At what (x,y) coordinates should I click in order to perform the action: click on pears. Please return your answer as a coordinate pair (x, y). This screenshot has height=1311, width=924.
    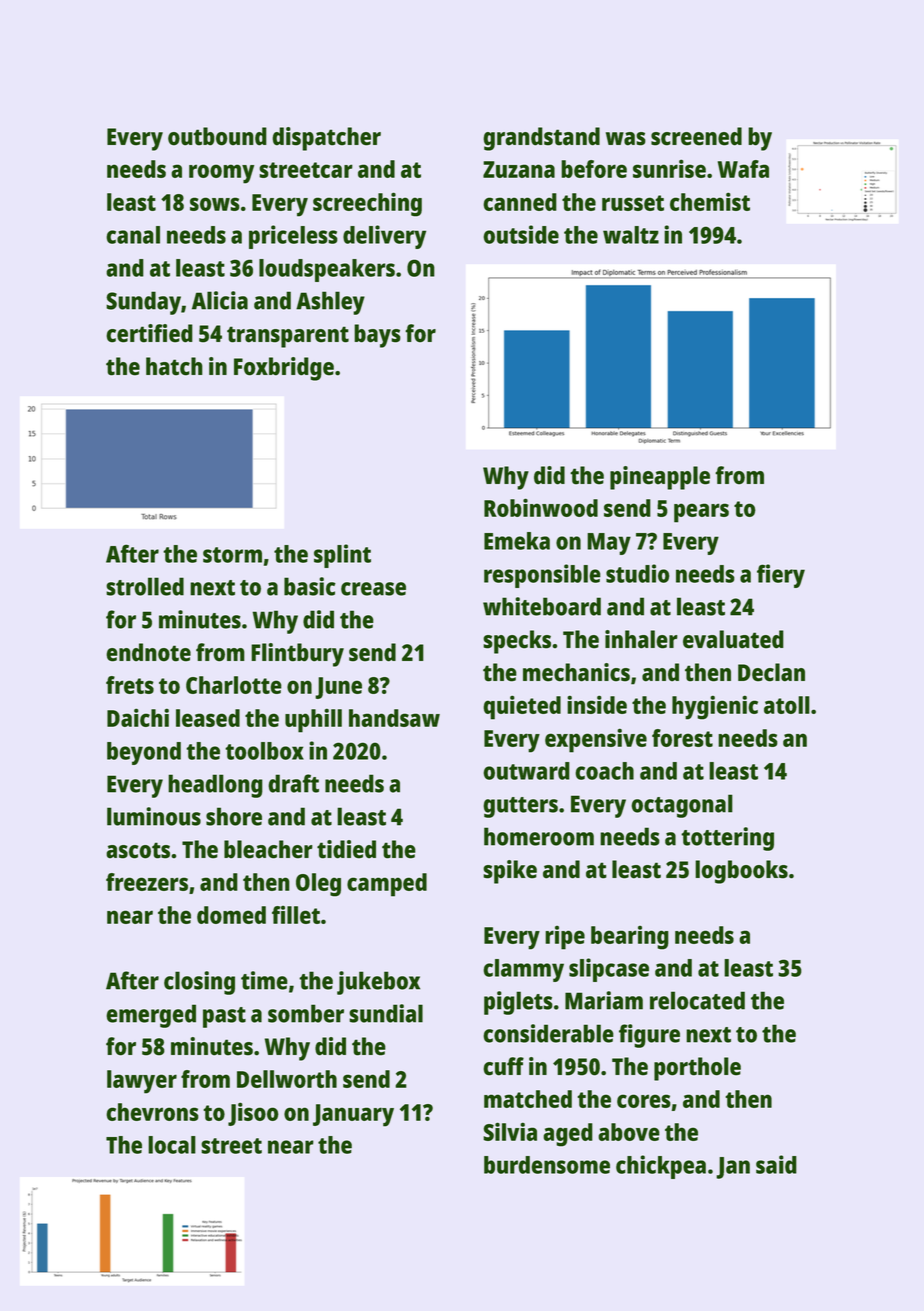
    Looking at the image, I should click on (701, 513).
